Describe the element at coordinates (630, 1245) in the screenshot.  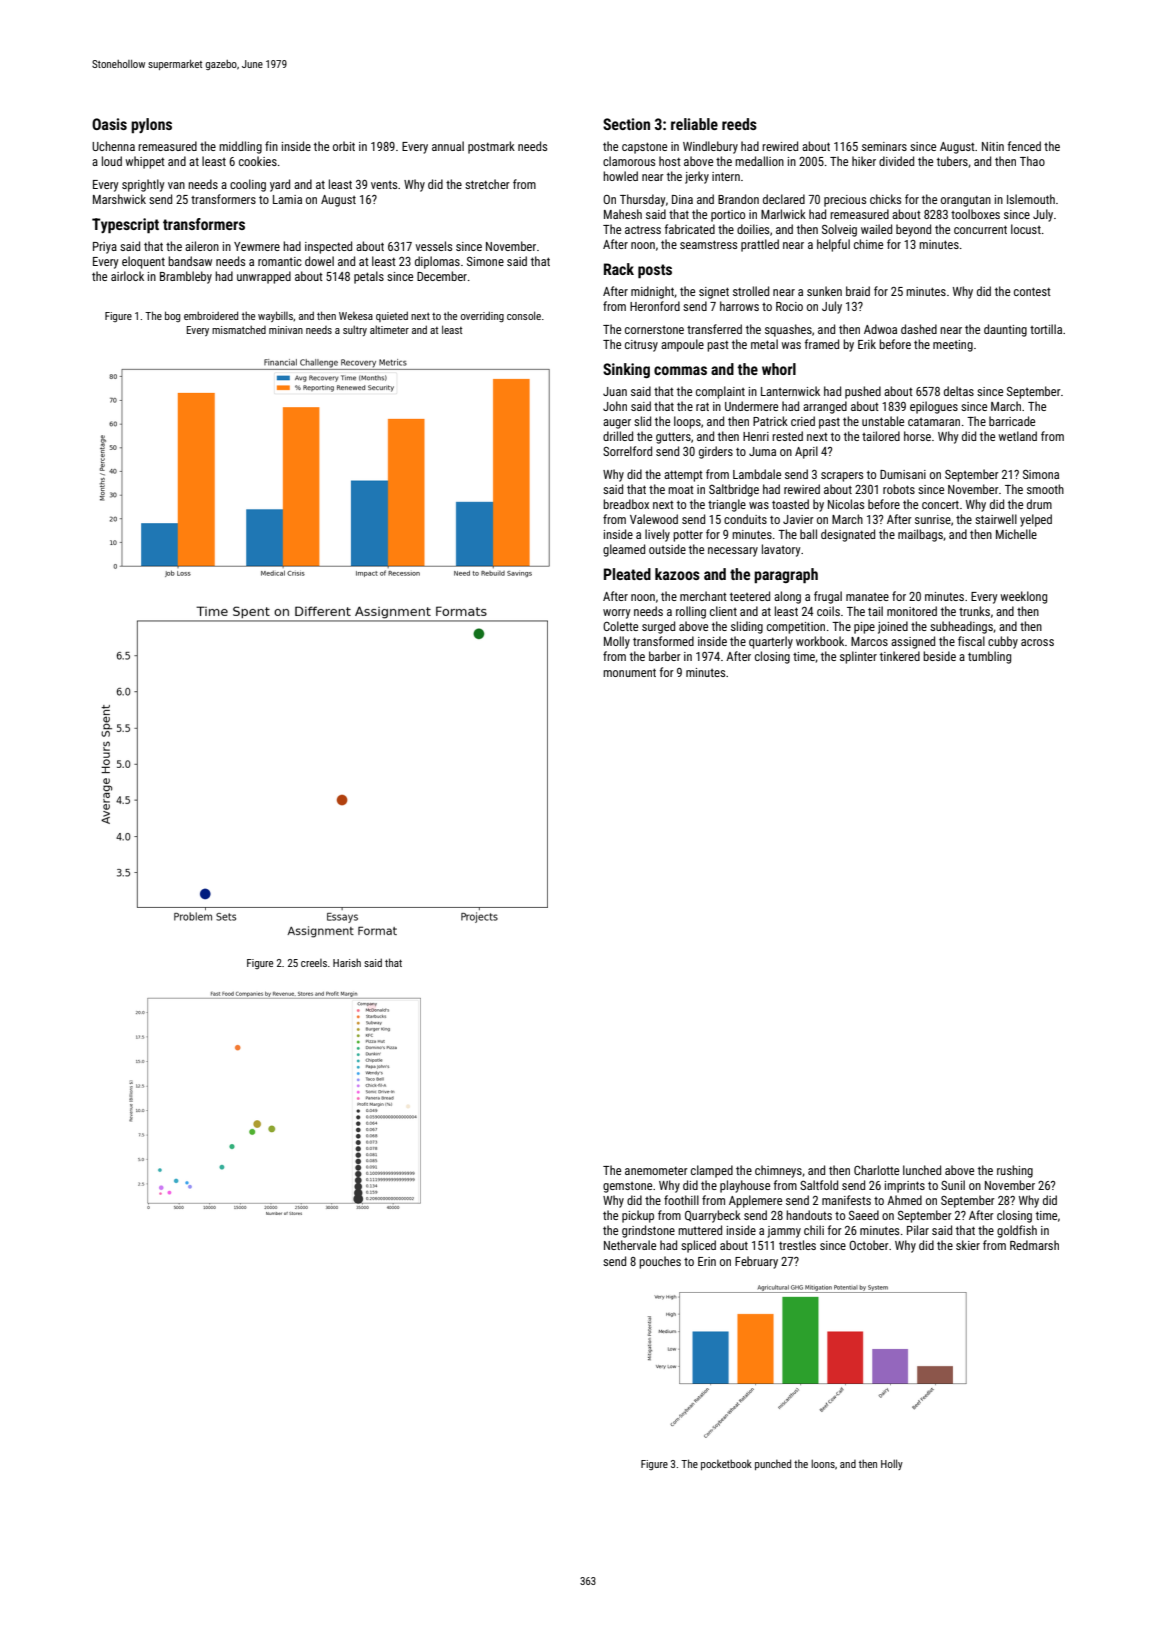
I see `Nethervale` at that location.
